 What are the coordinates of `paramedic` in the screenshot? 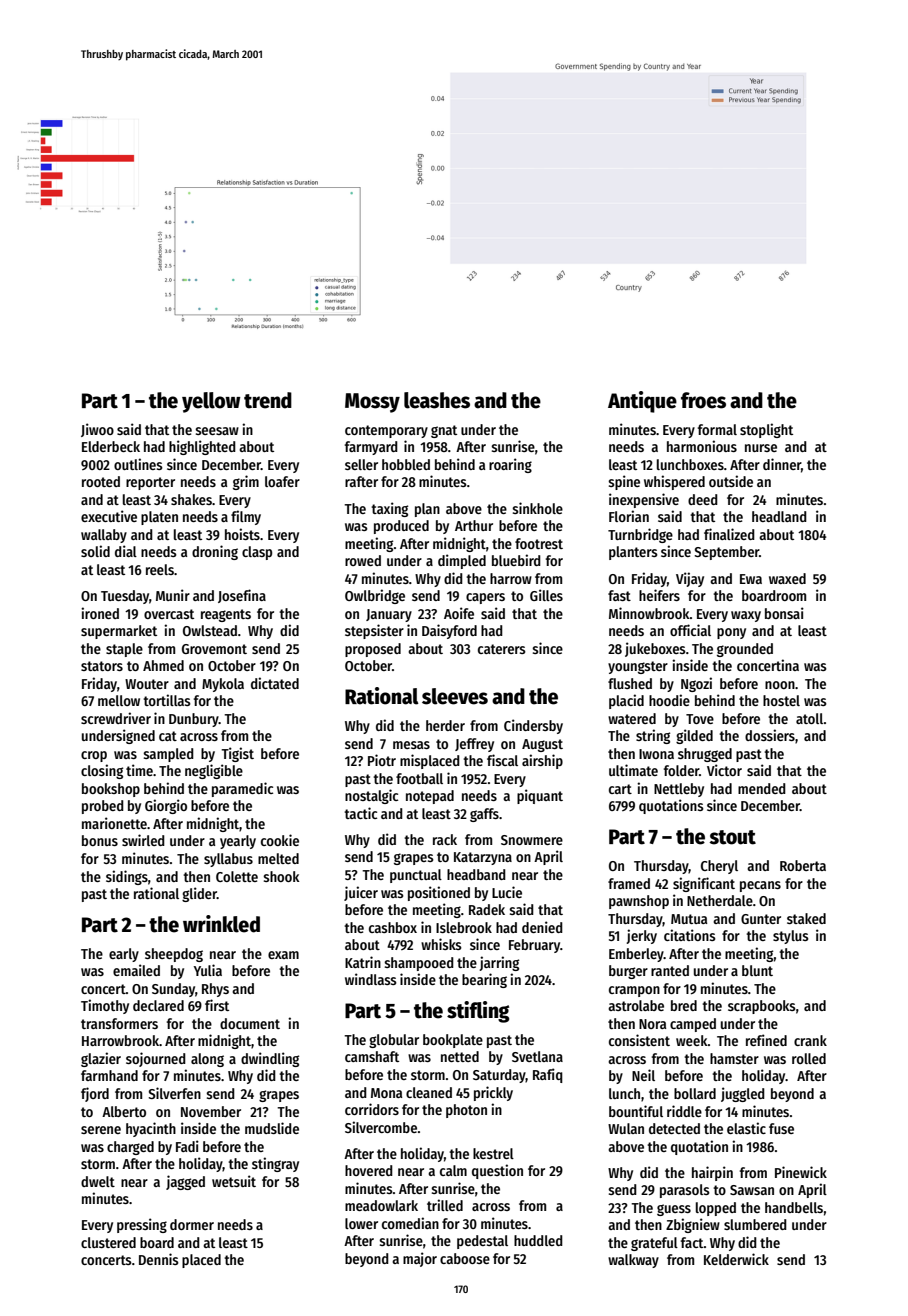 It's located at (242, 789).
